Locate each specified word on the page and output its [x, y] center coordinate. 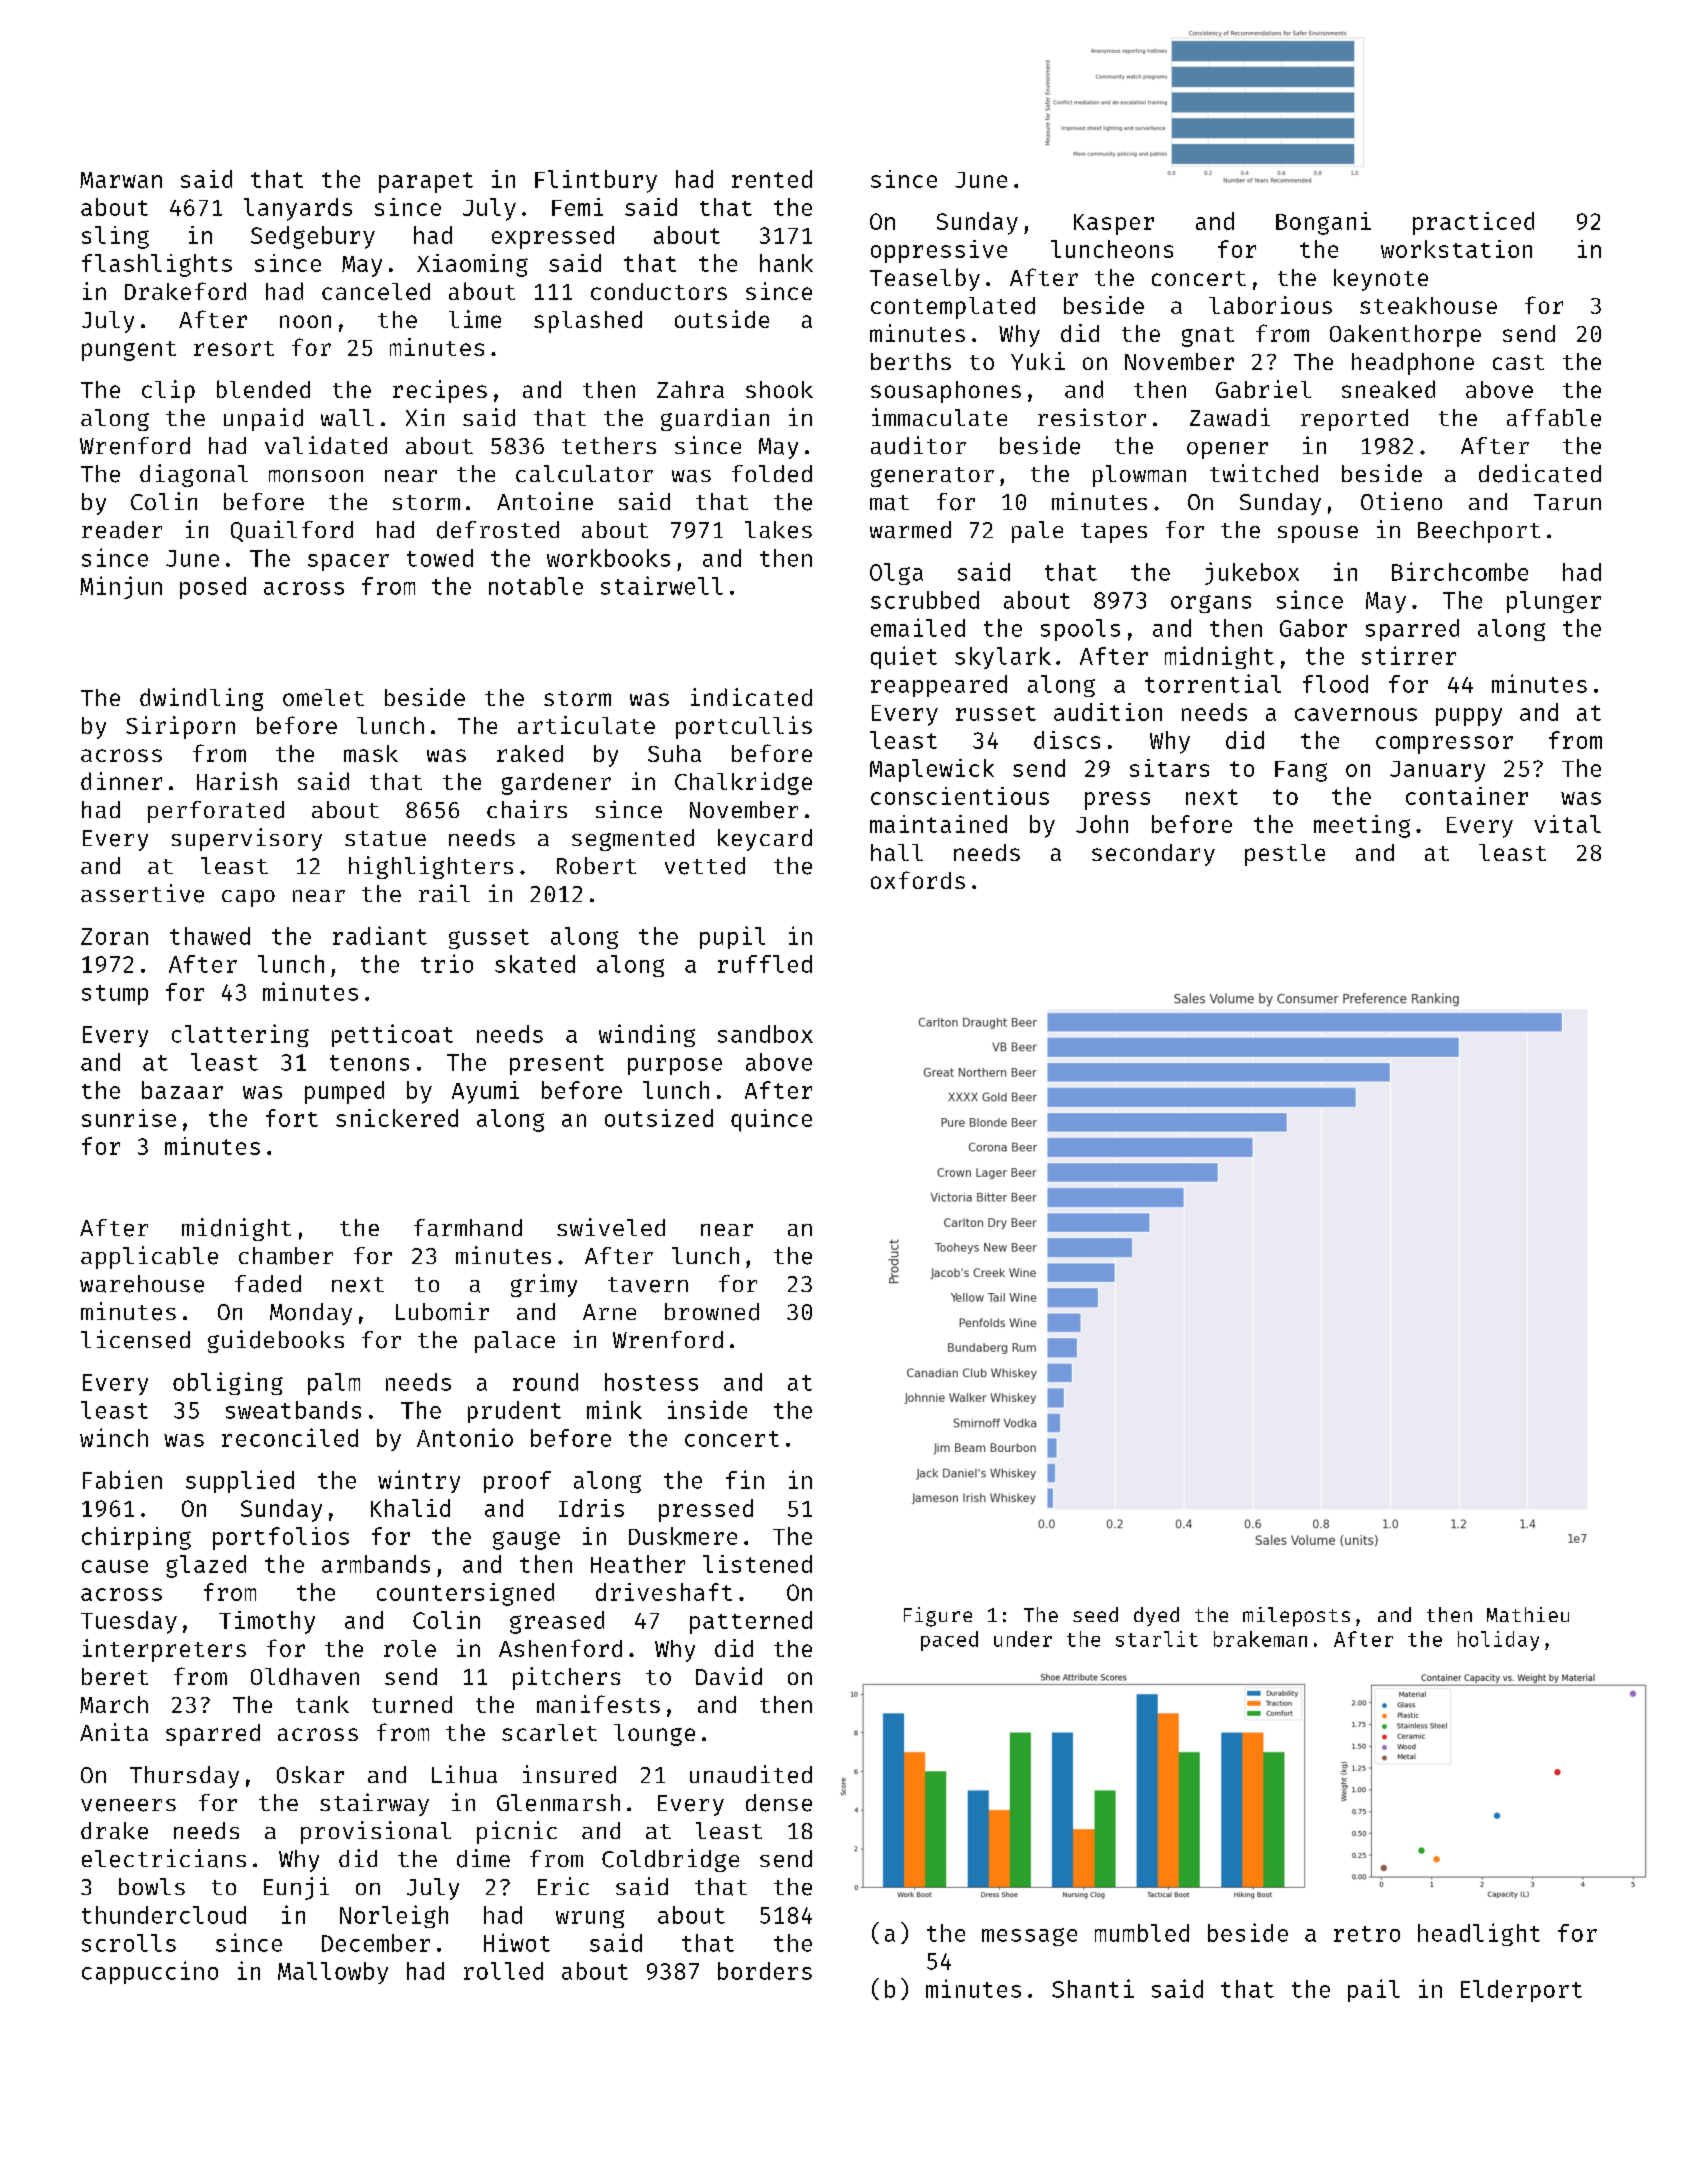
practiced [1473, 223]
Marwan [121, 180]
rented [772, 179]
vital [1567, 824]
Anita [114, 1732]
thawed [210, 936]
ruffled [765, 964]
